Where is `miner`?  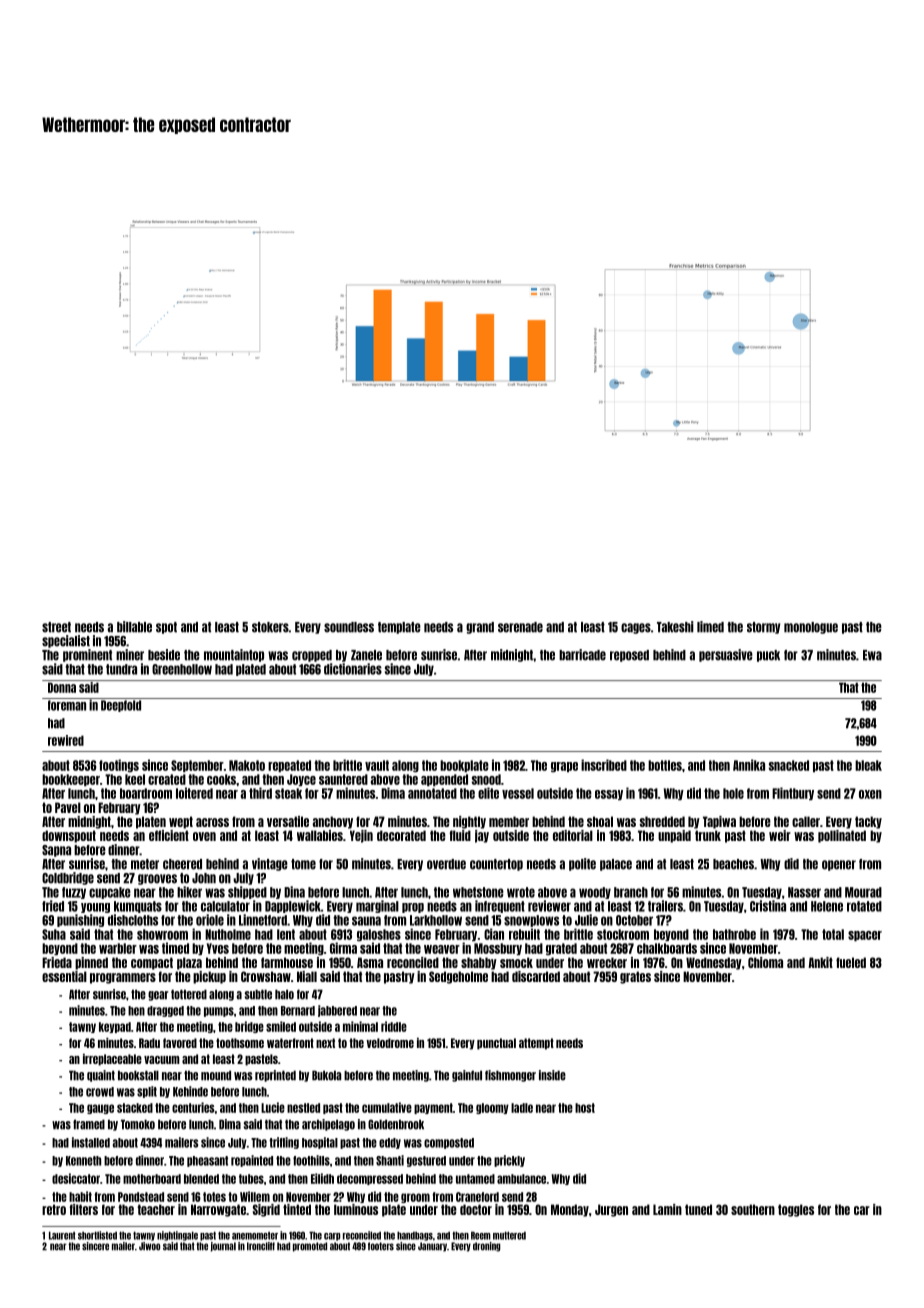 miner is located at coordinates (130, 655).
